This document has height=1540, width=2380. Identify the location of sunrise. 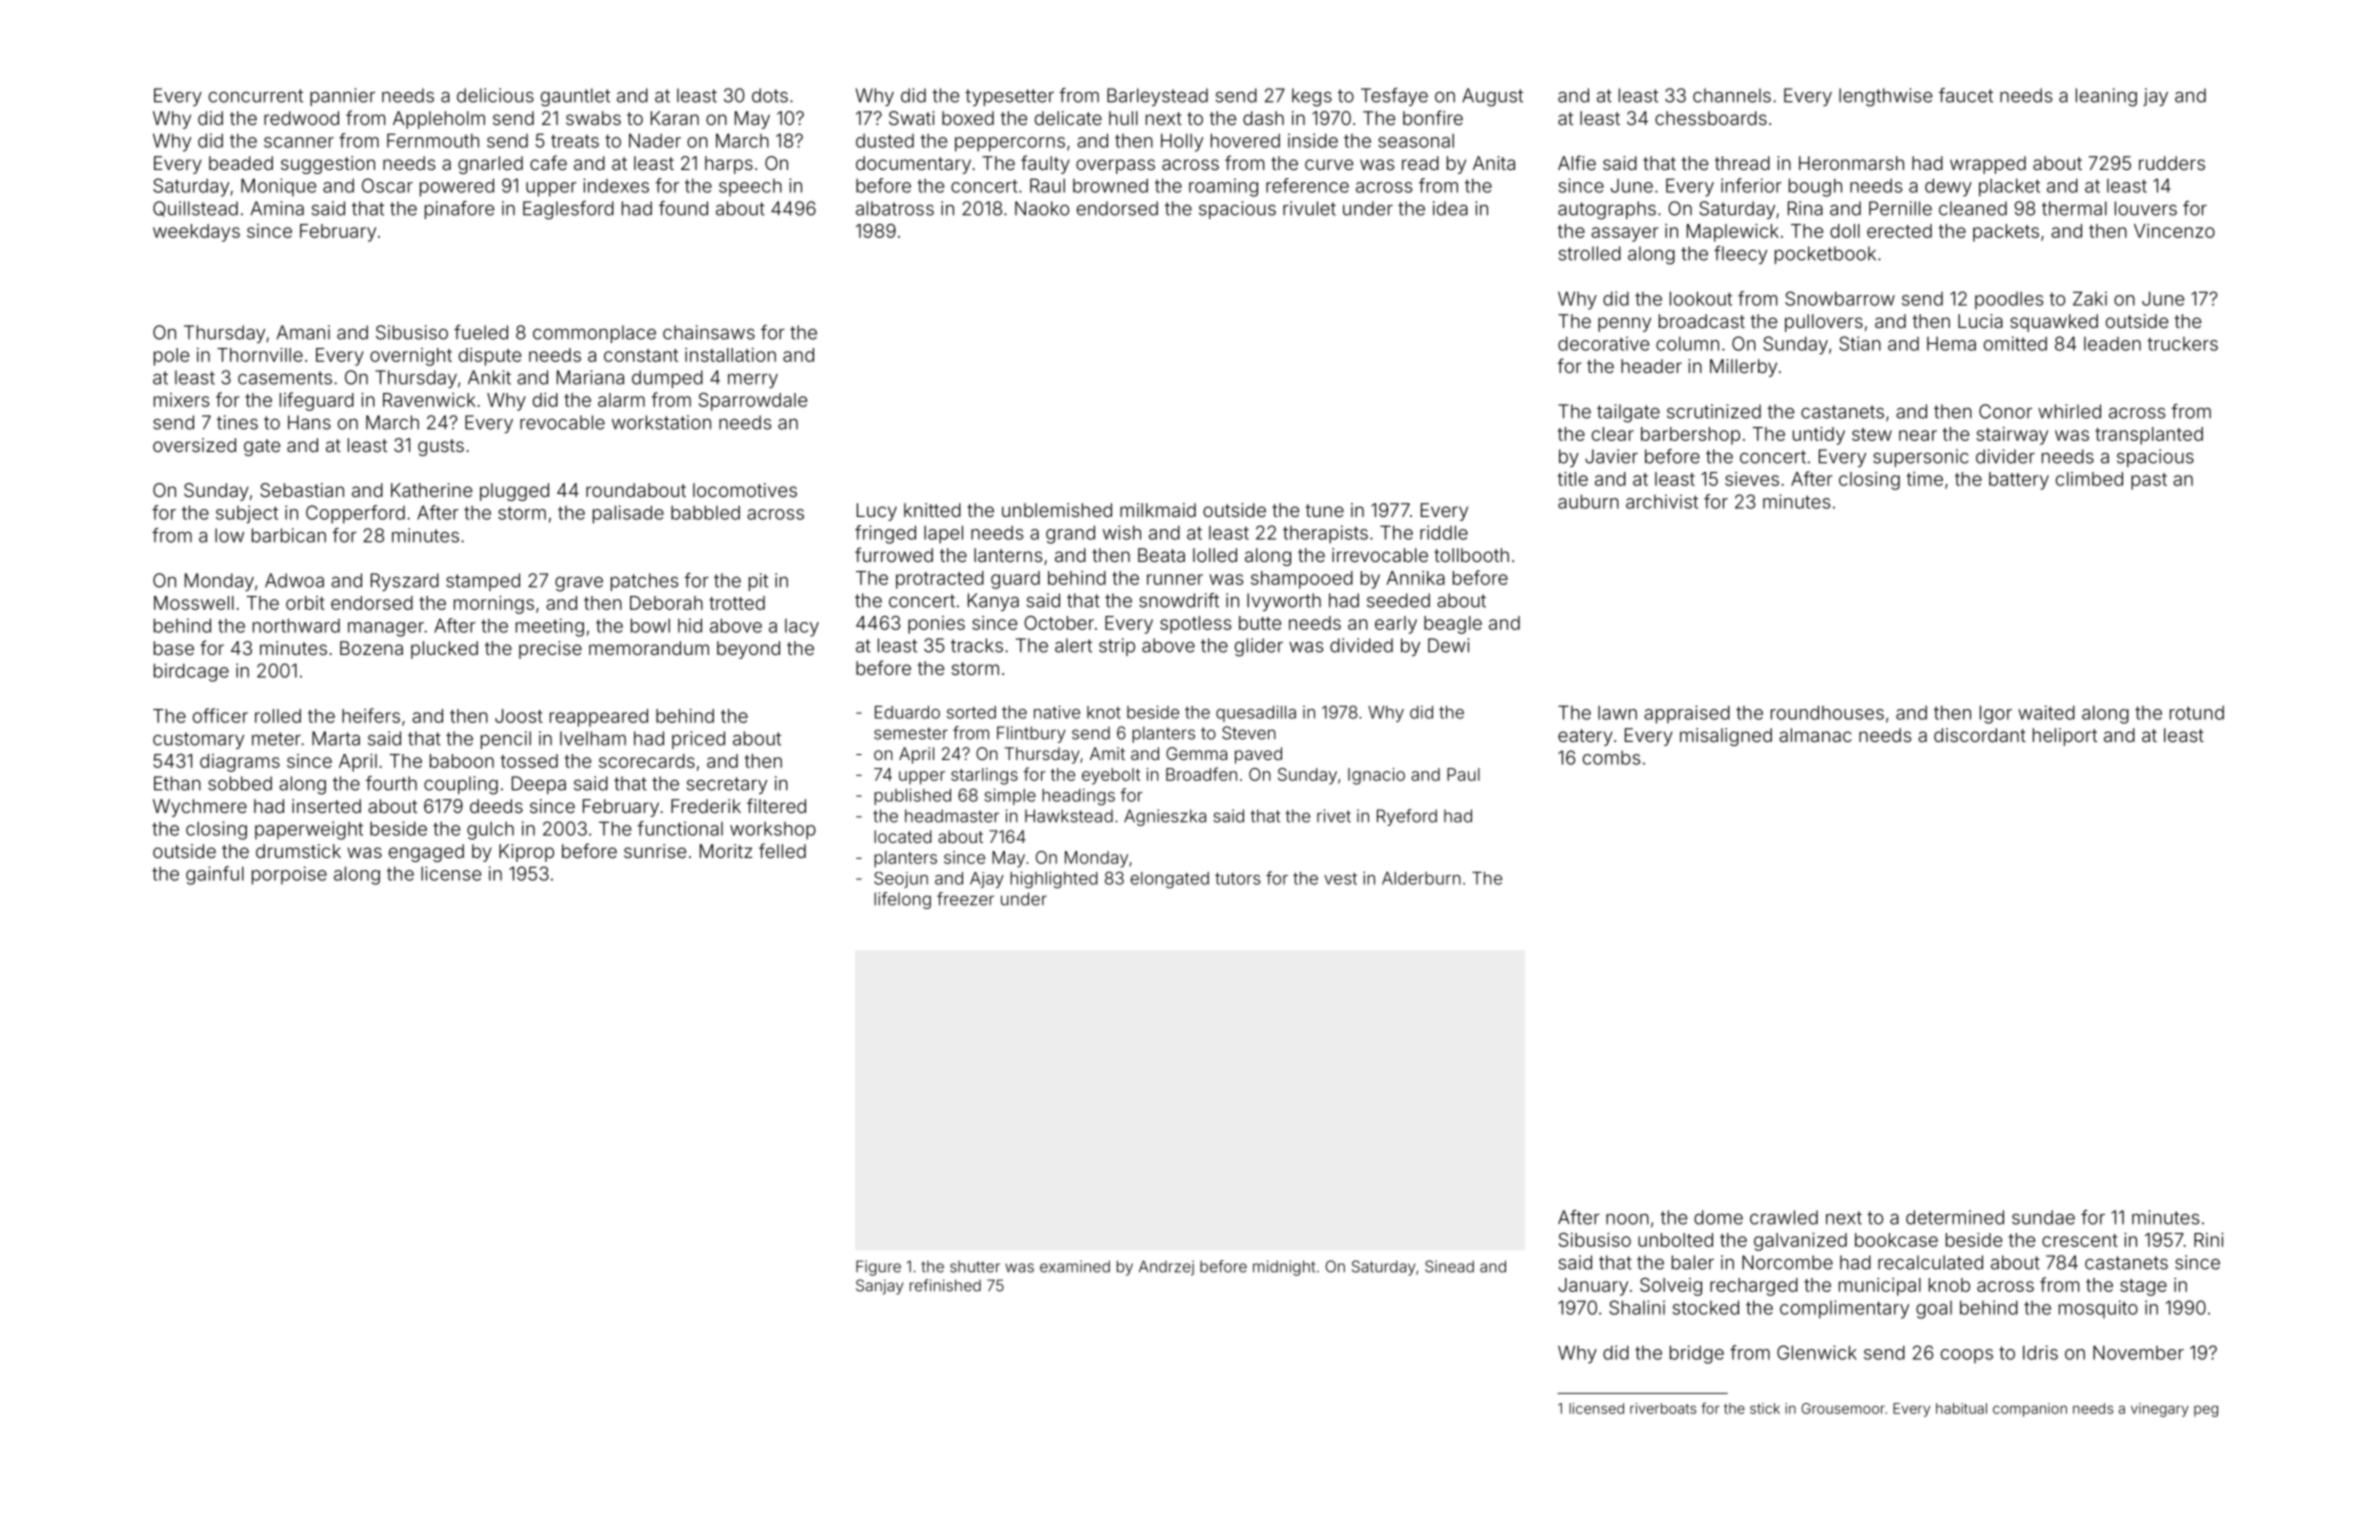
(655, 851).
